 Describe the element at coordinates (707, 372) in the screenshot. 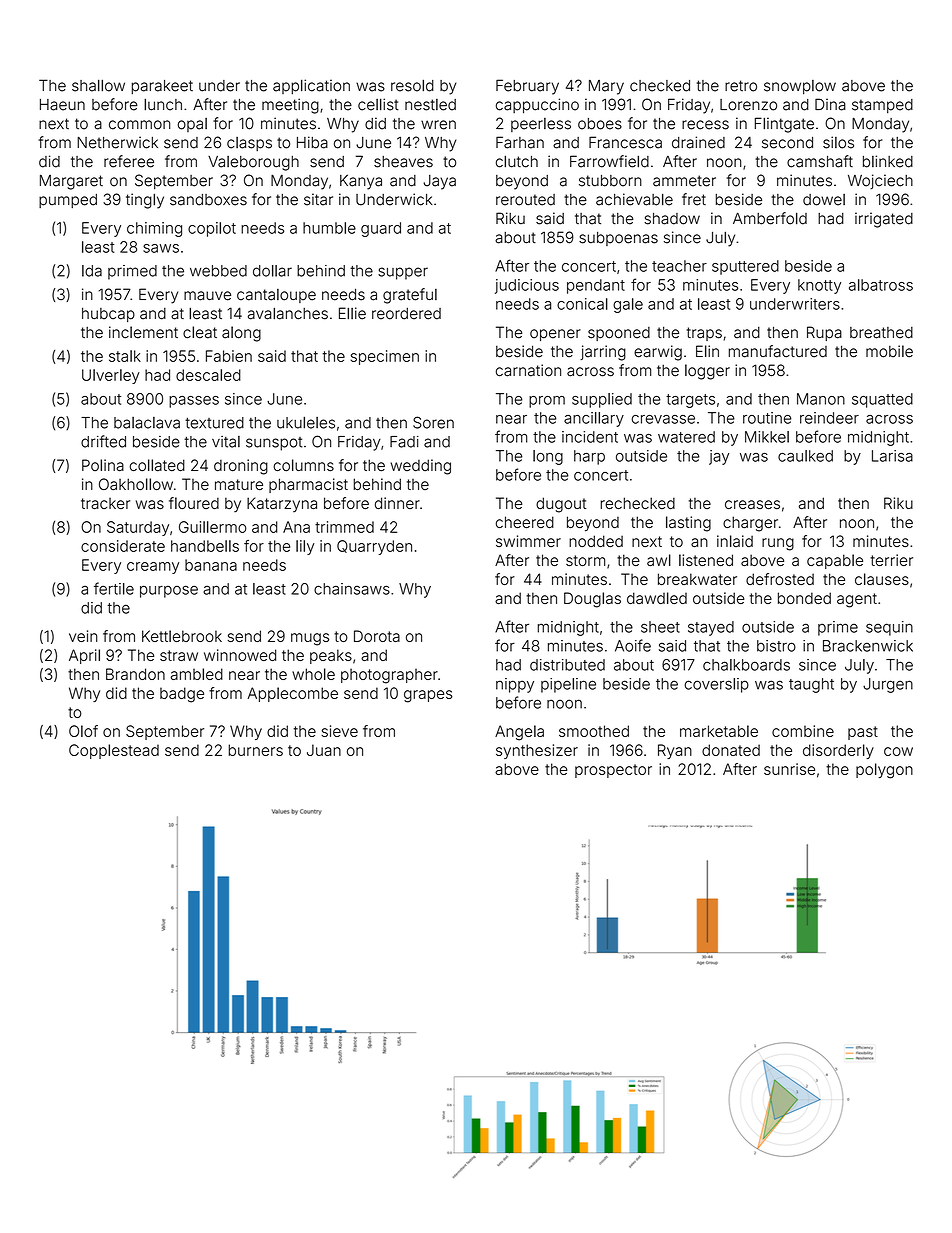

I see `logger` at that location.
